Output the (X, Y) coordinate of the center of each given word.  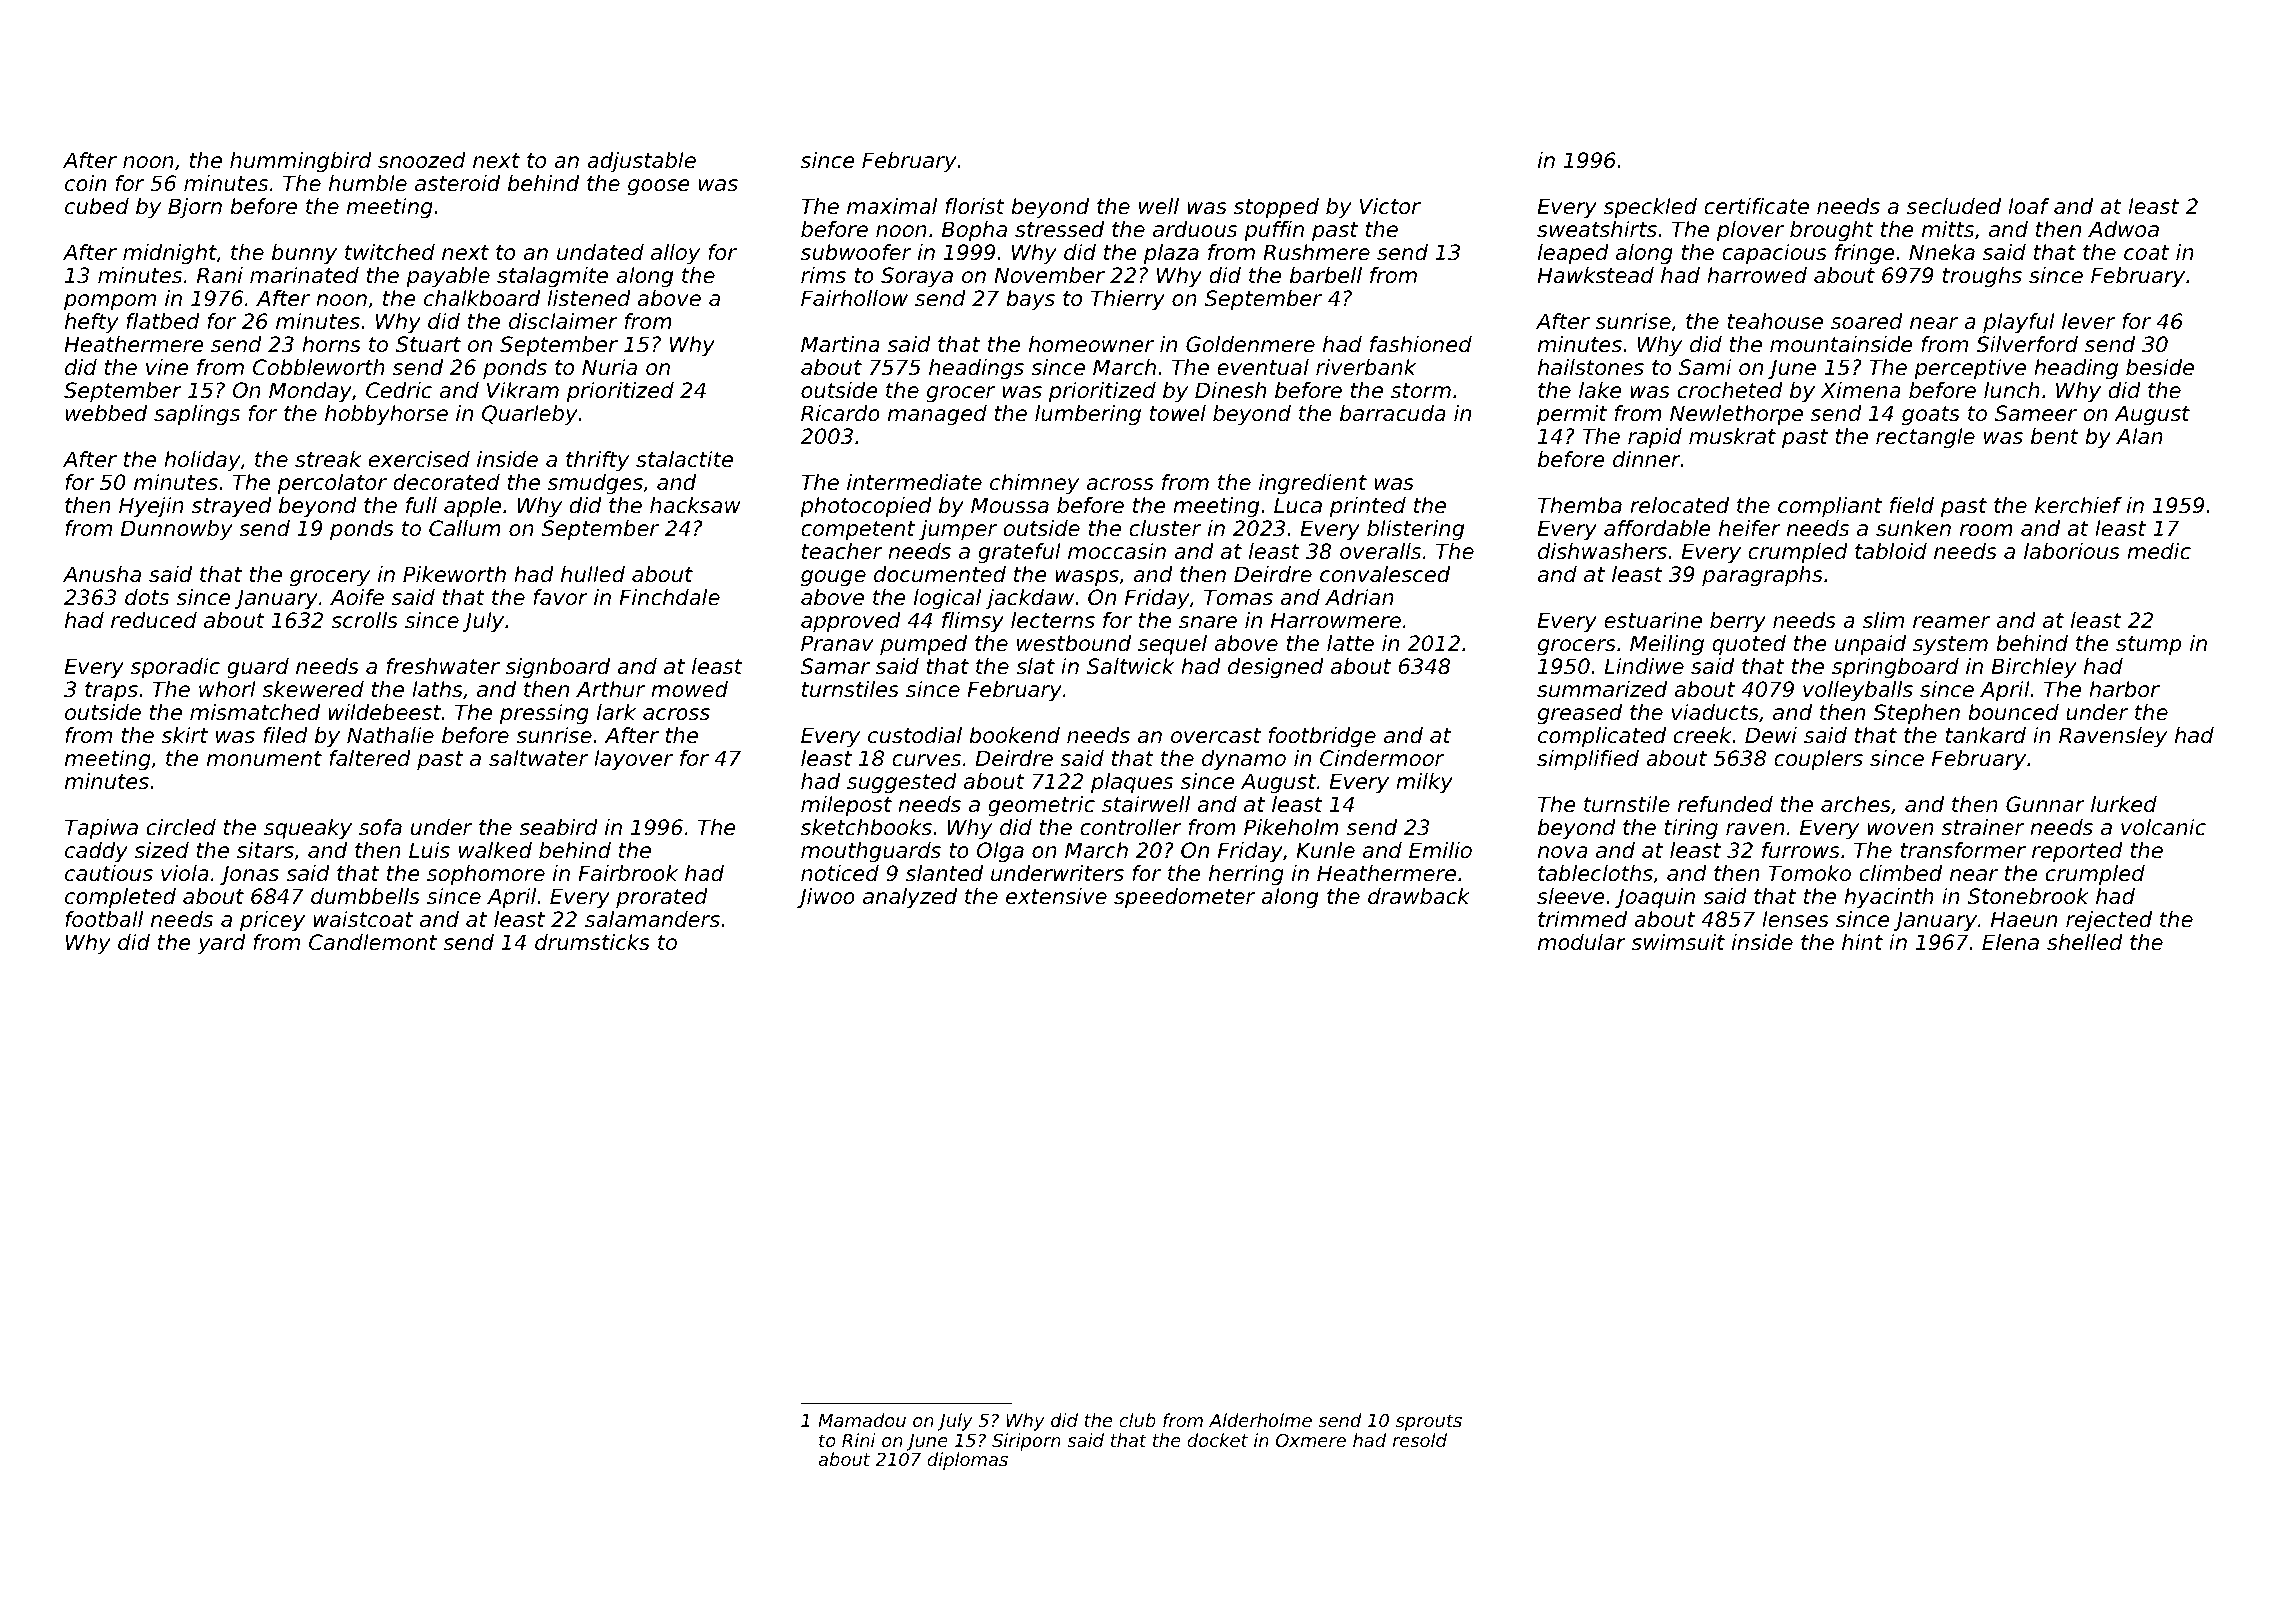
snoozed (422, 160)
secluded (1954, 206)
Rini (858, 1440)
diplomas (967, 1461)
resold (1419, 1440)
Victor (1390, 206)
